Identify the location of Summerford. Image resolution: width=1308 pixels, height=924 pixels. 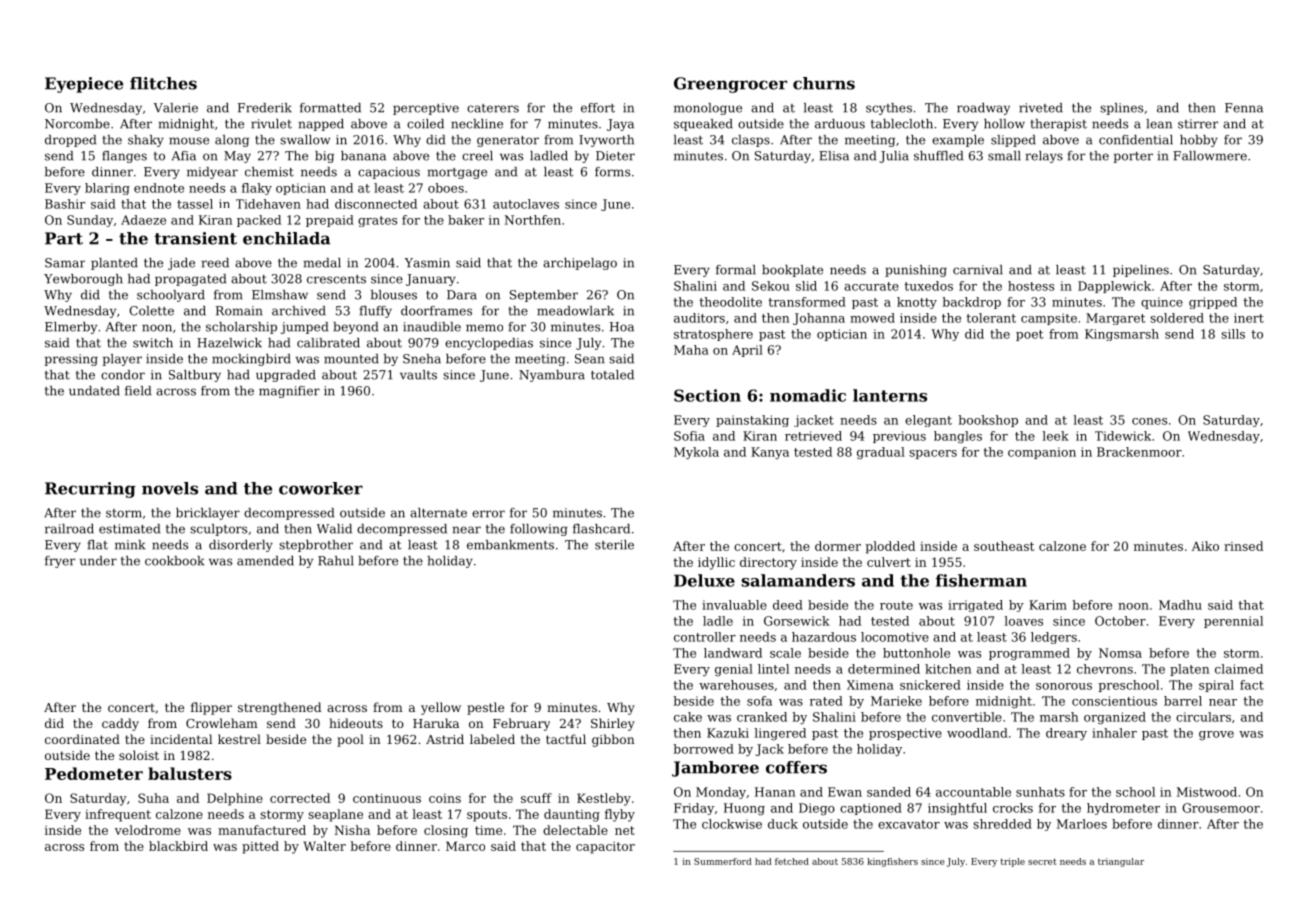
(723, 861).
